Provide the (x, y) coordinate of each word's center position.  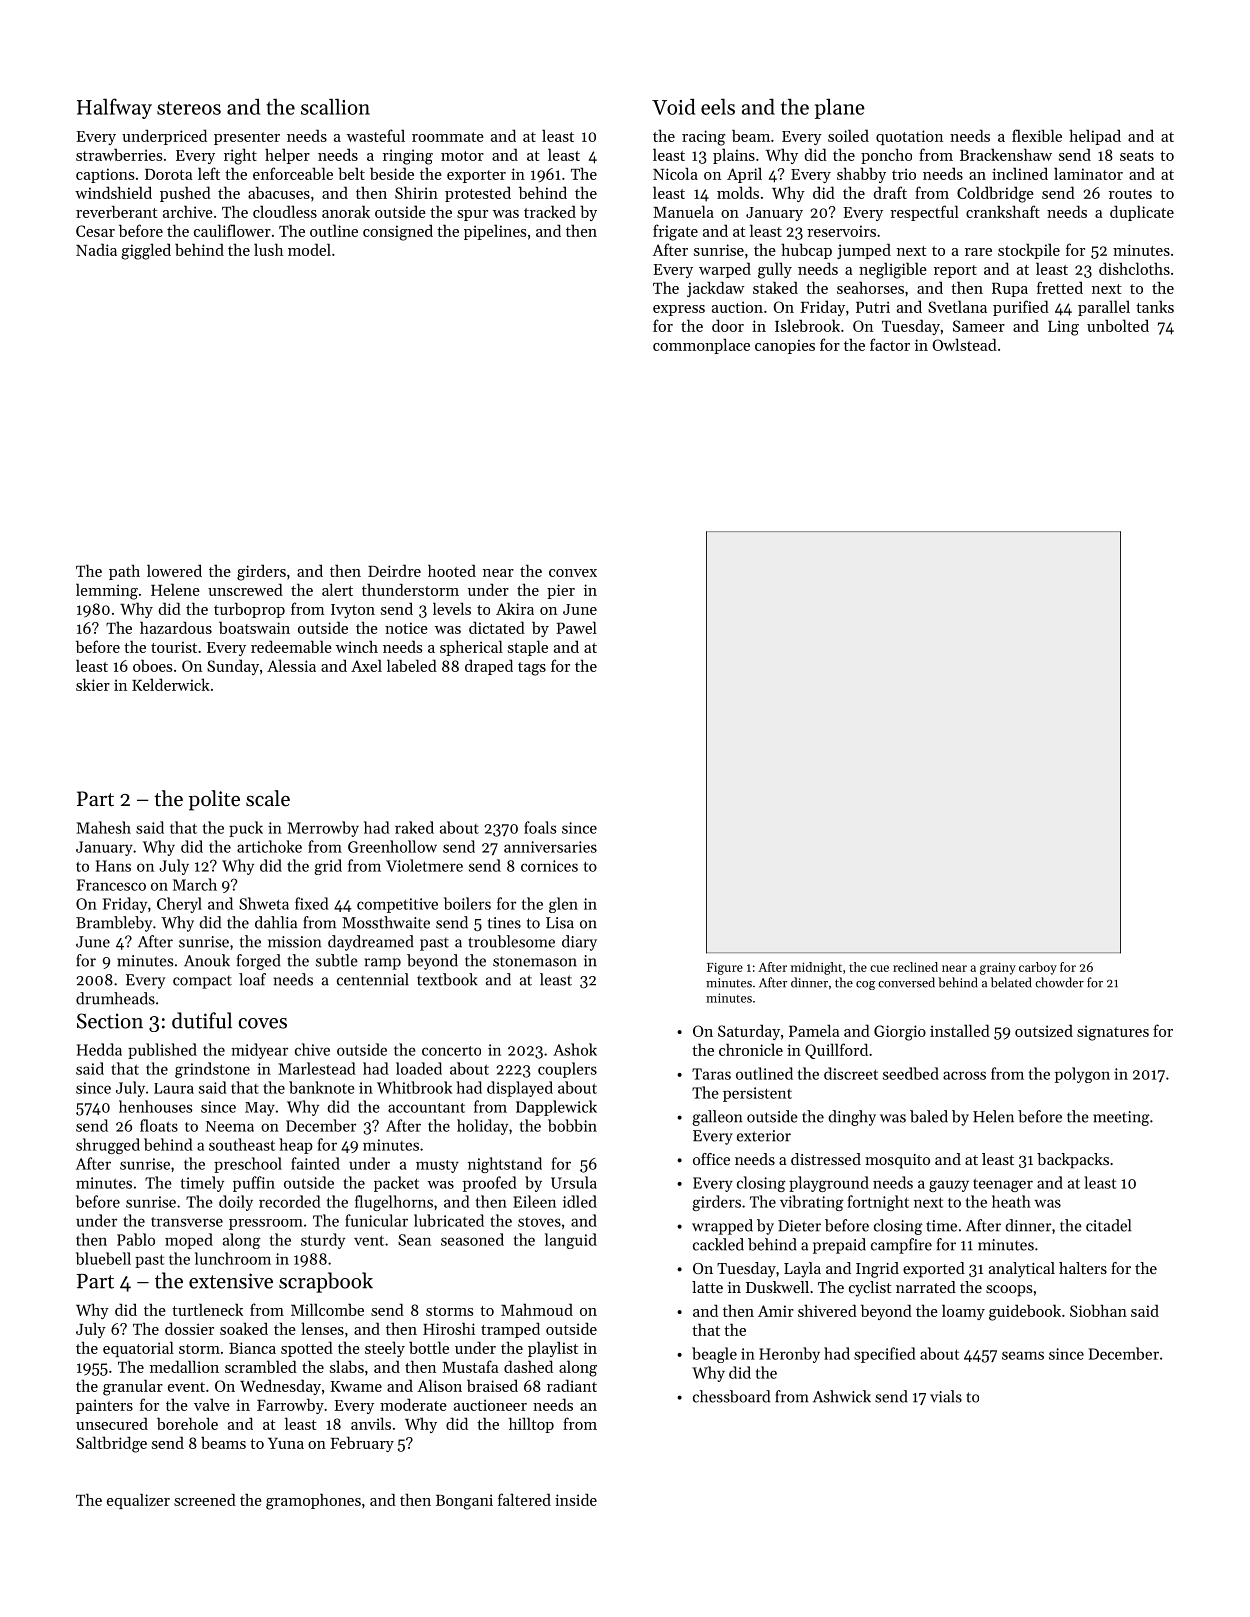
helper (287, 156)
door (728, 325)
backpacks (1073, 1161)
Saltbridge (111, 1444)
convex (573, 573)
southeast (242, 1144)
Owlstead (964, 344)
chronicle (751, 1049)
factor (890, 344)
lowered (174, 570)
